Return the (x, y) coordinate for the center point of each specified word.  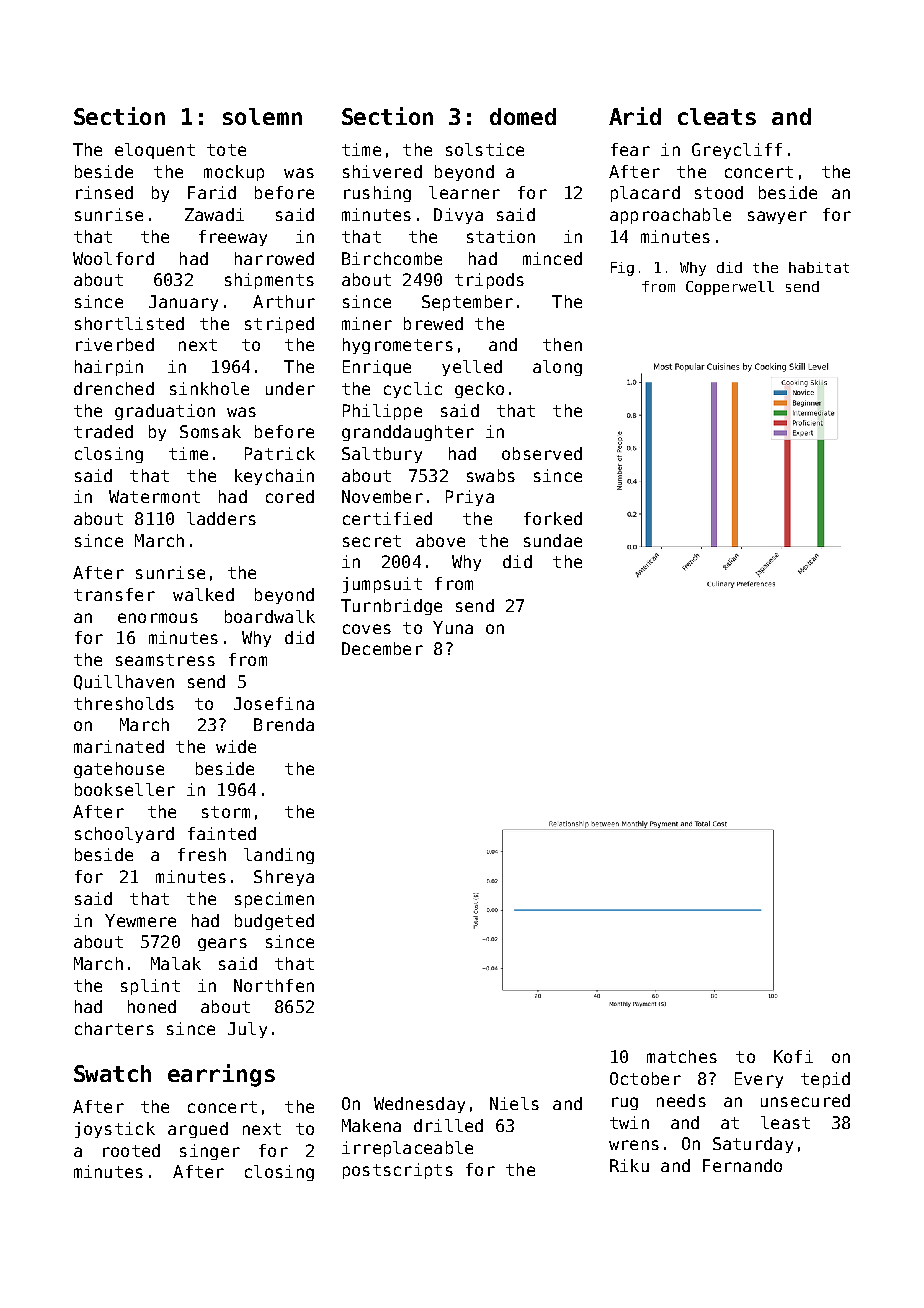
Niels (514, 1103)
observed (542, 453)
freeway (233, 238)
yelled (472, 368)
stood (719, 192)
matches (682, 1056)
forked (553, 518)
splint (150, 987)
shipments (269, 281)
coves (367, 629)
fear (630, 149)
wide (236, 746)
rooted (131, 1150)
